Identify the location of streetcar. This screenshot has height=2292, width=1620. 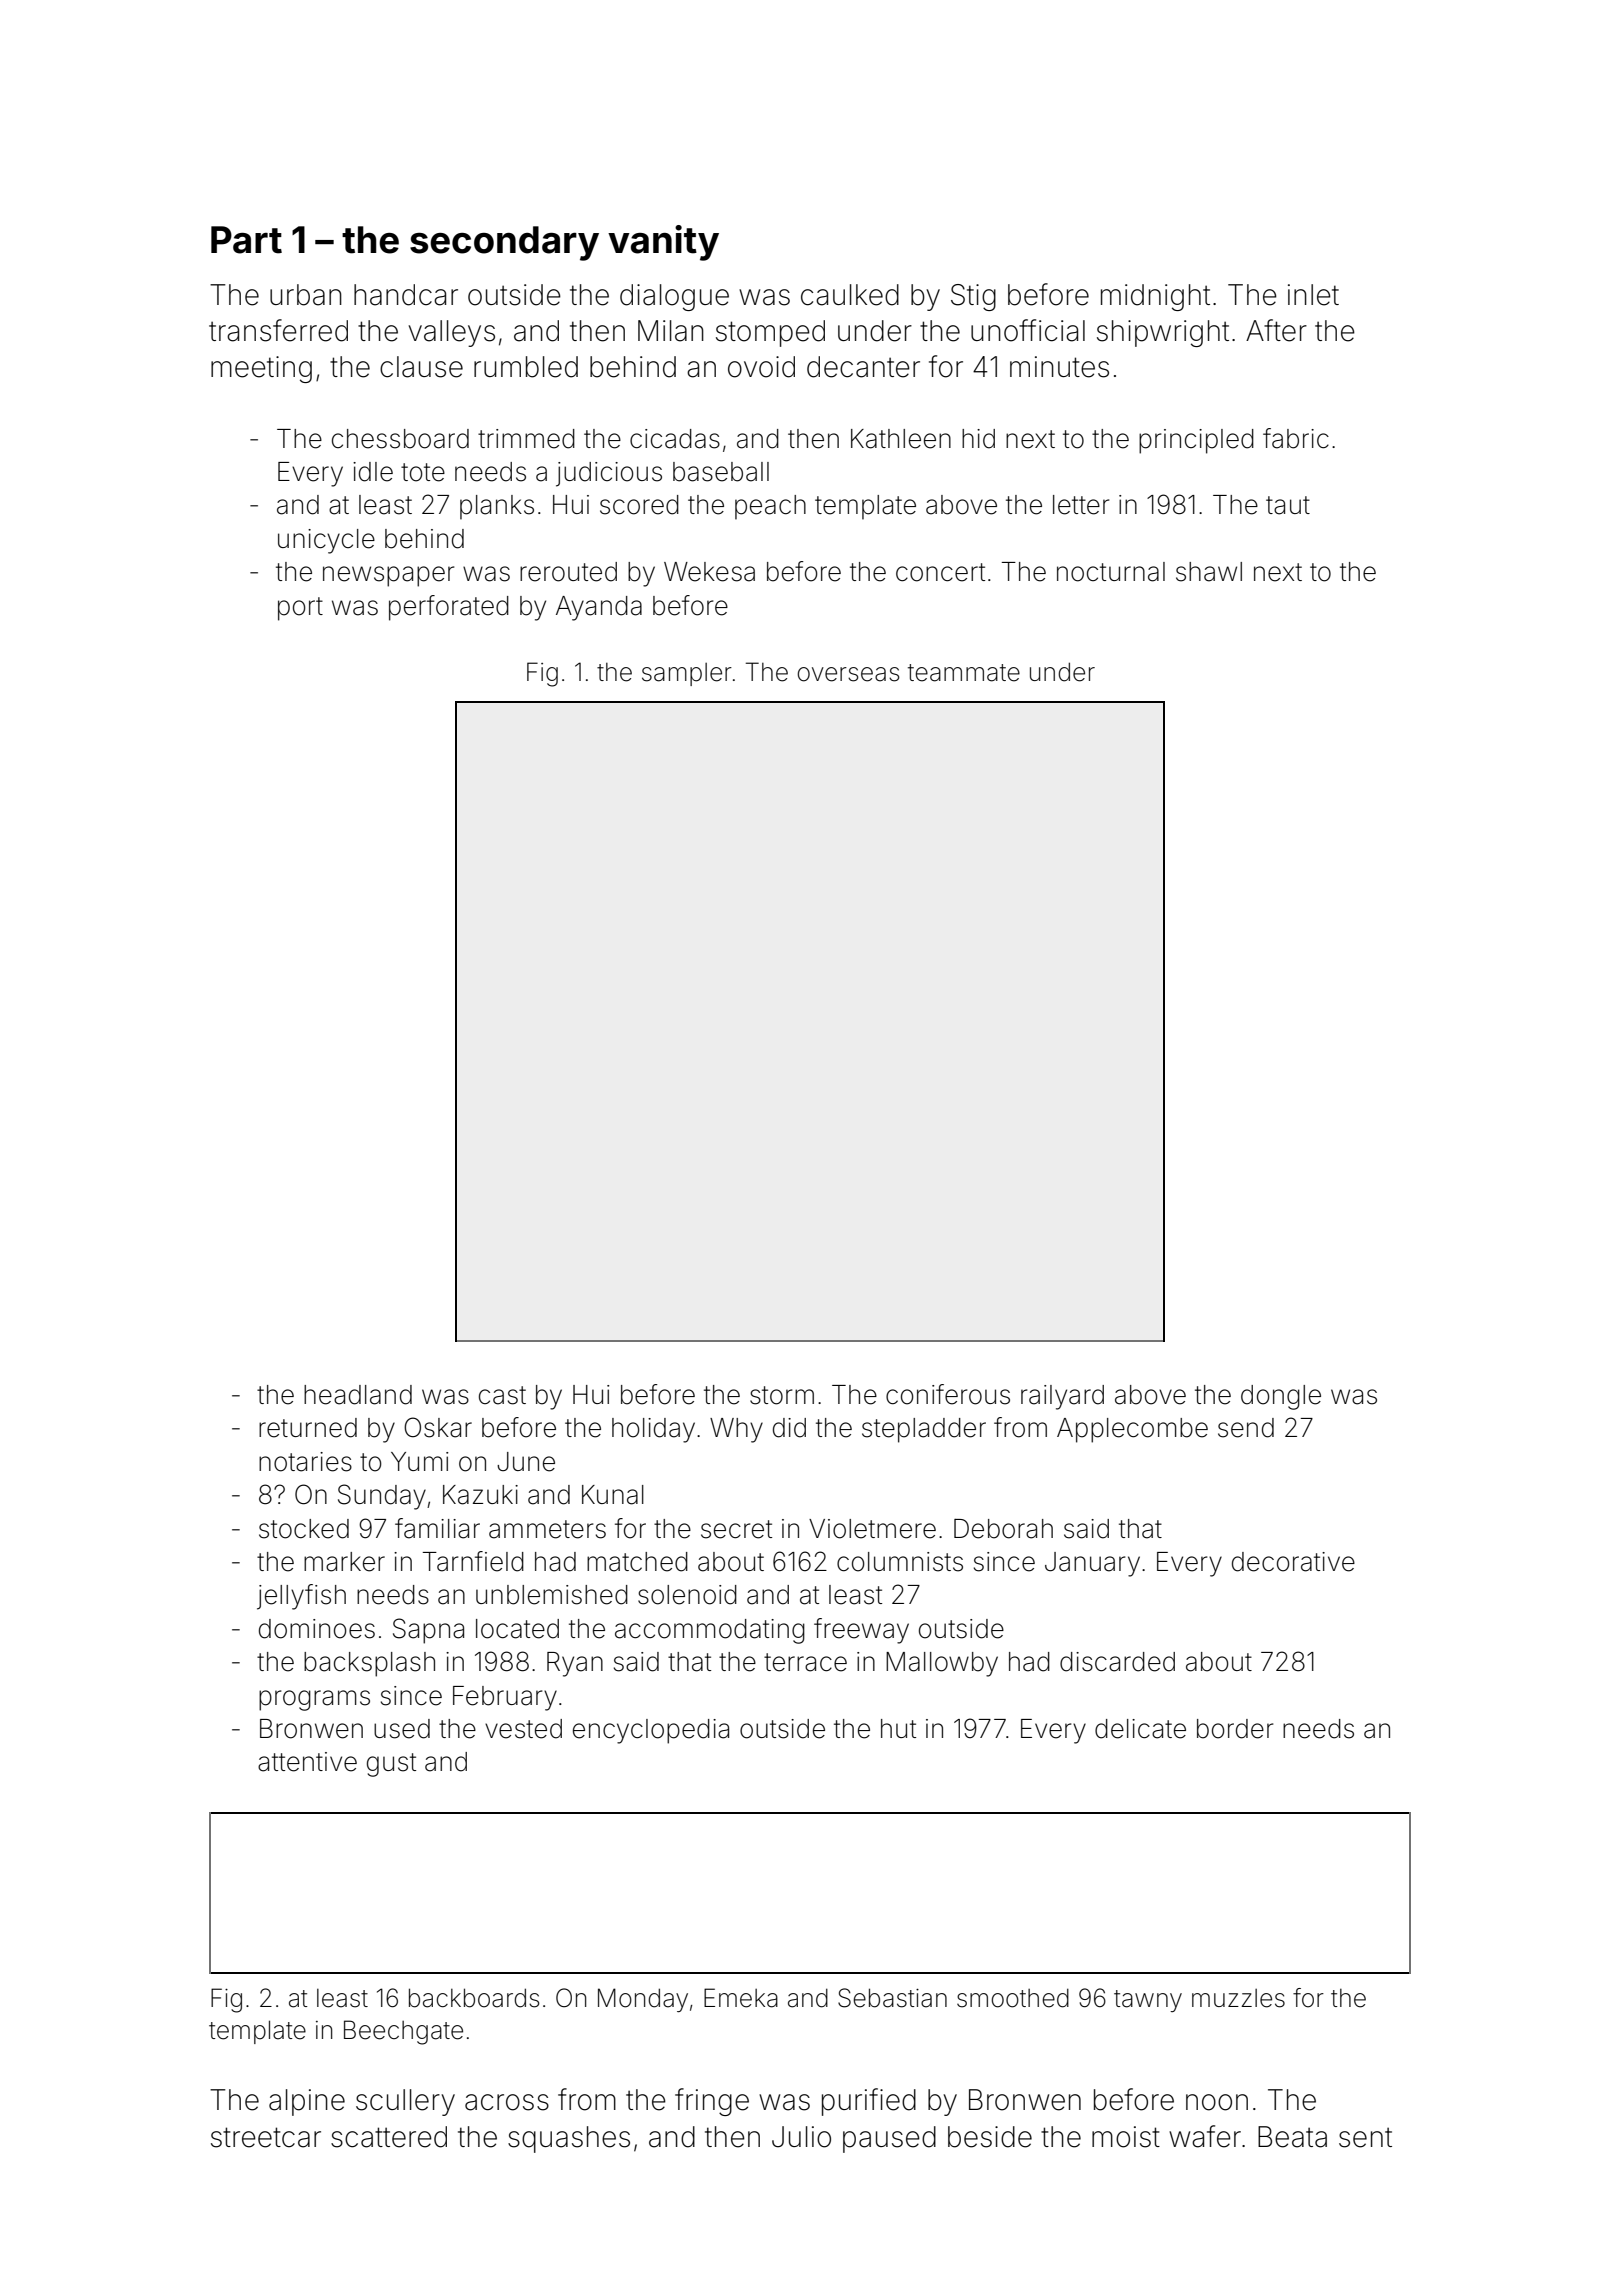
(266, 2137).
